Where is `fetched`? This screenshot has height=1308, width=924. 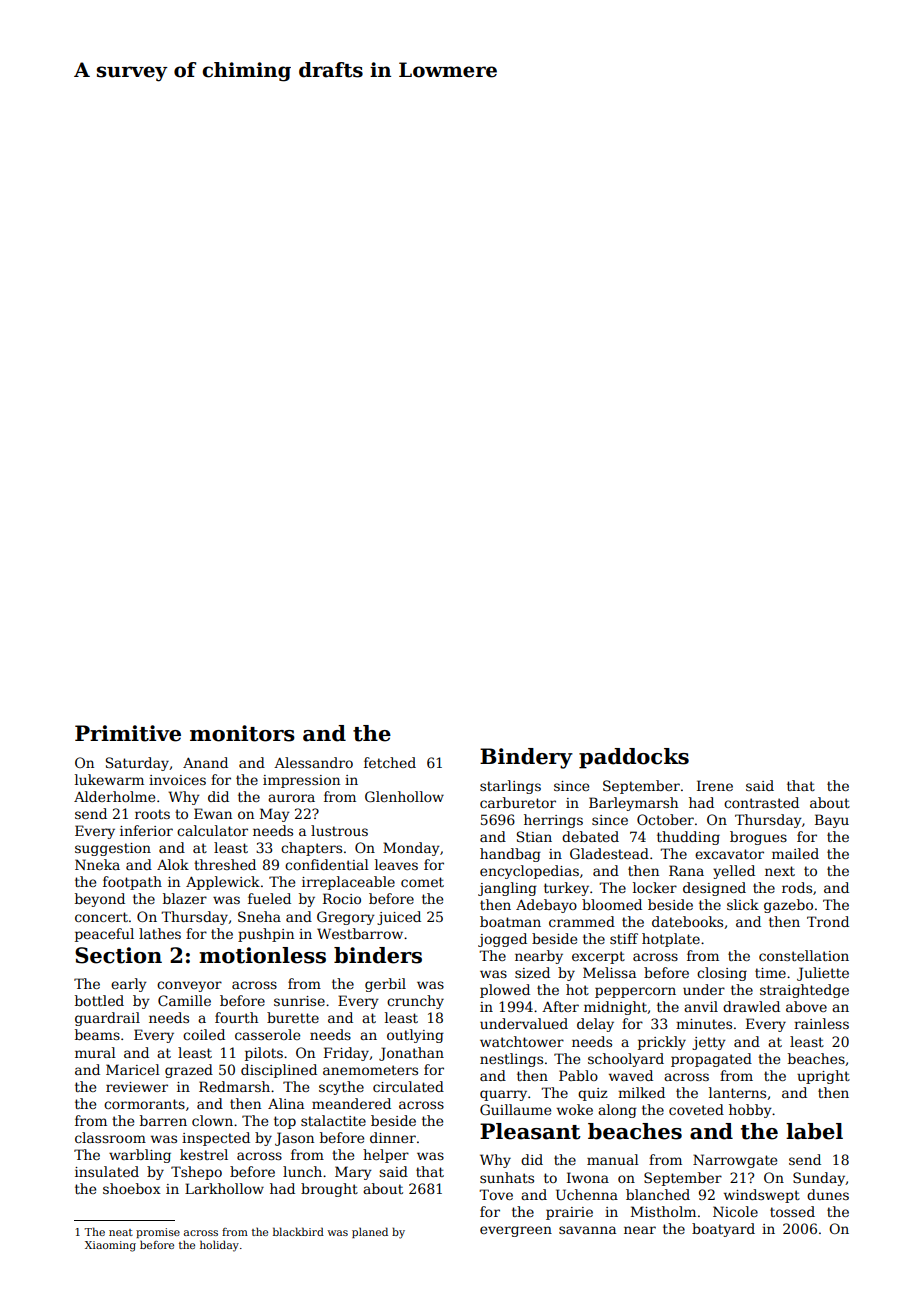
fetched is located at coordinates (390, 762).
